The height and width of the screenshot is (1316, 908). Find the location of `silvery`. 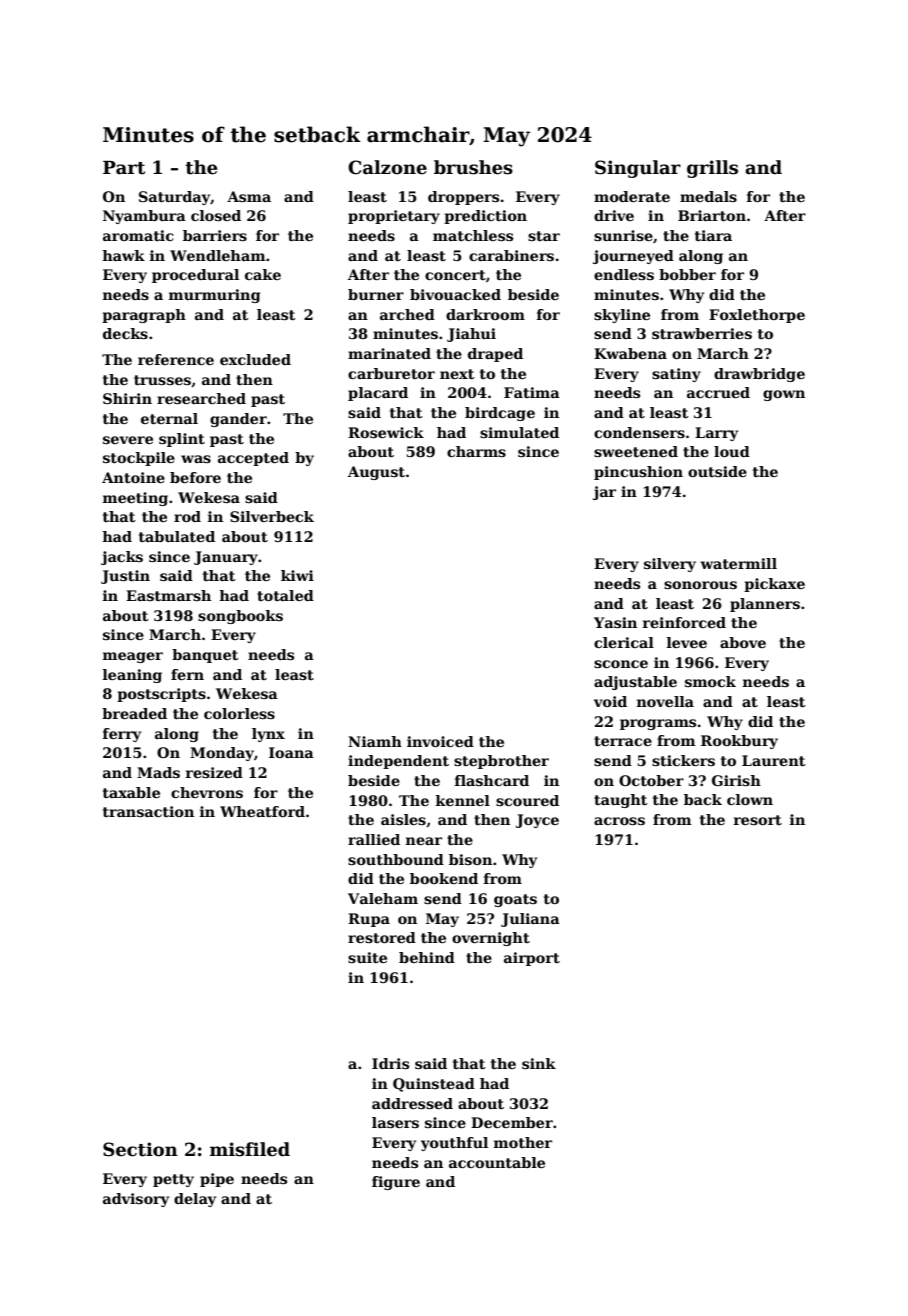

silvery is located at coordinates (670, 565).
